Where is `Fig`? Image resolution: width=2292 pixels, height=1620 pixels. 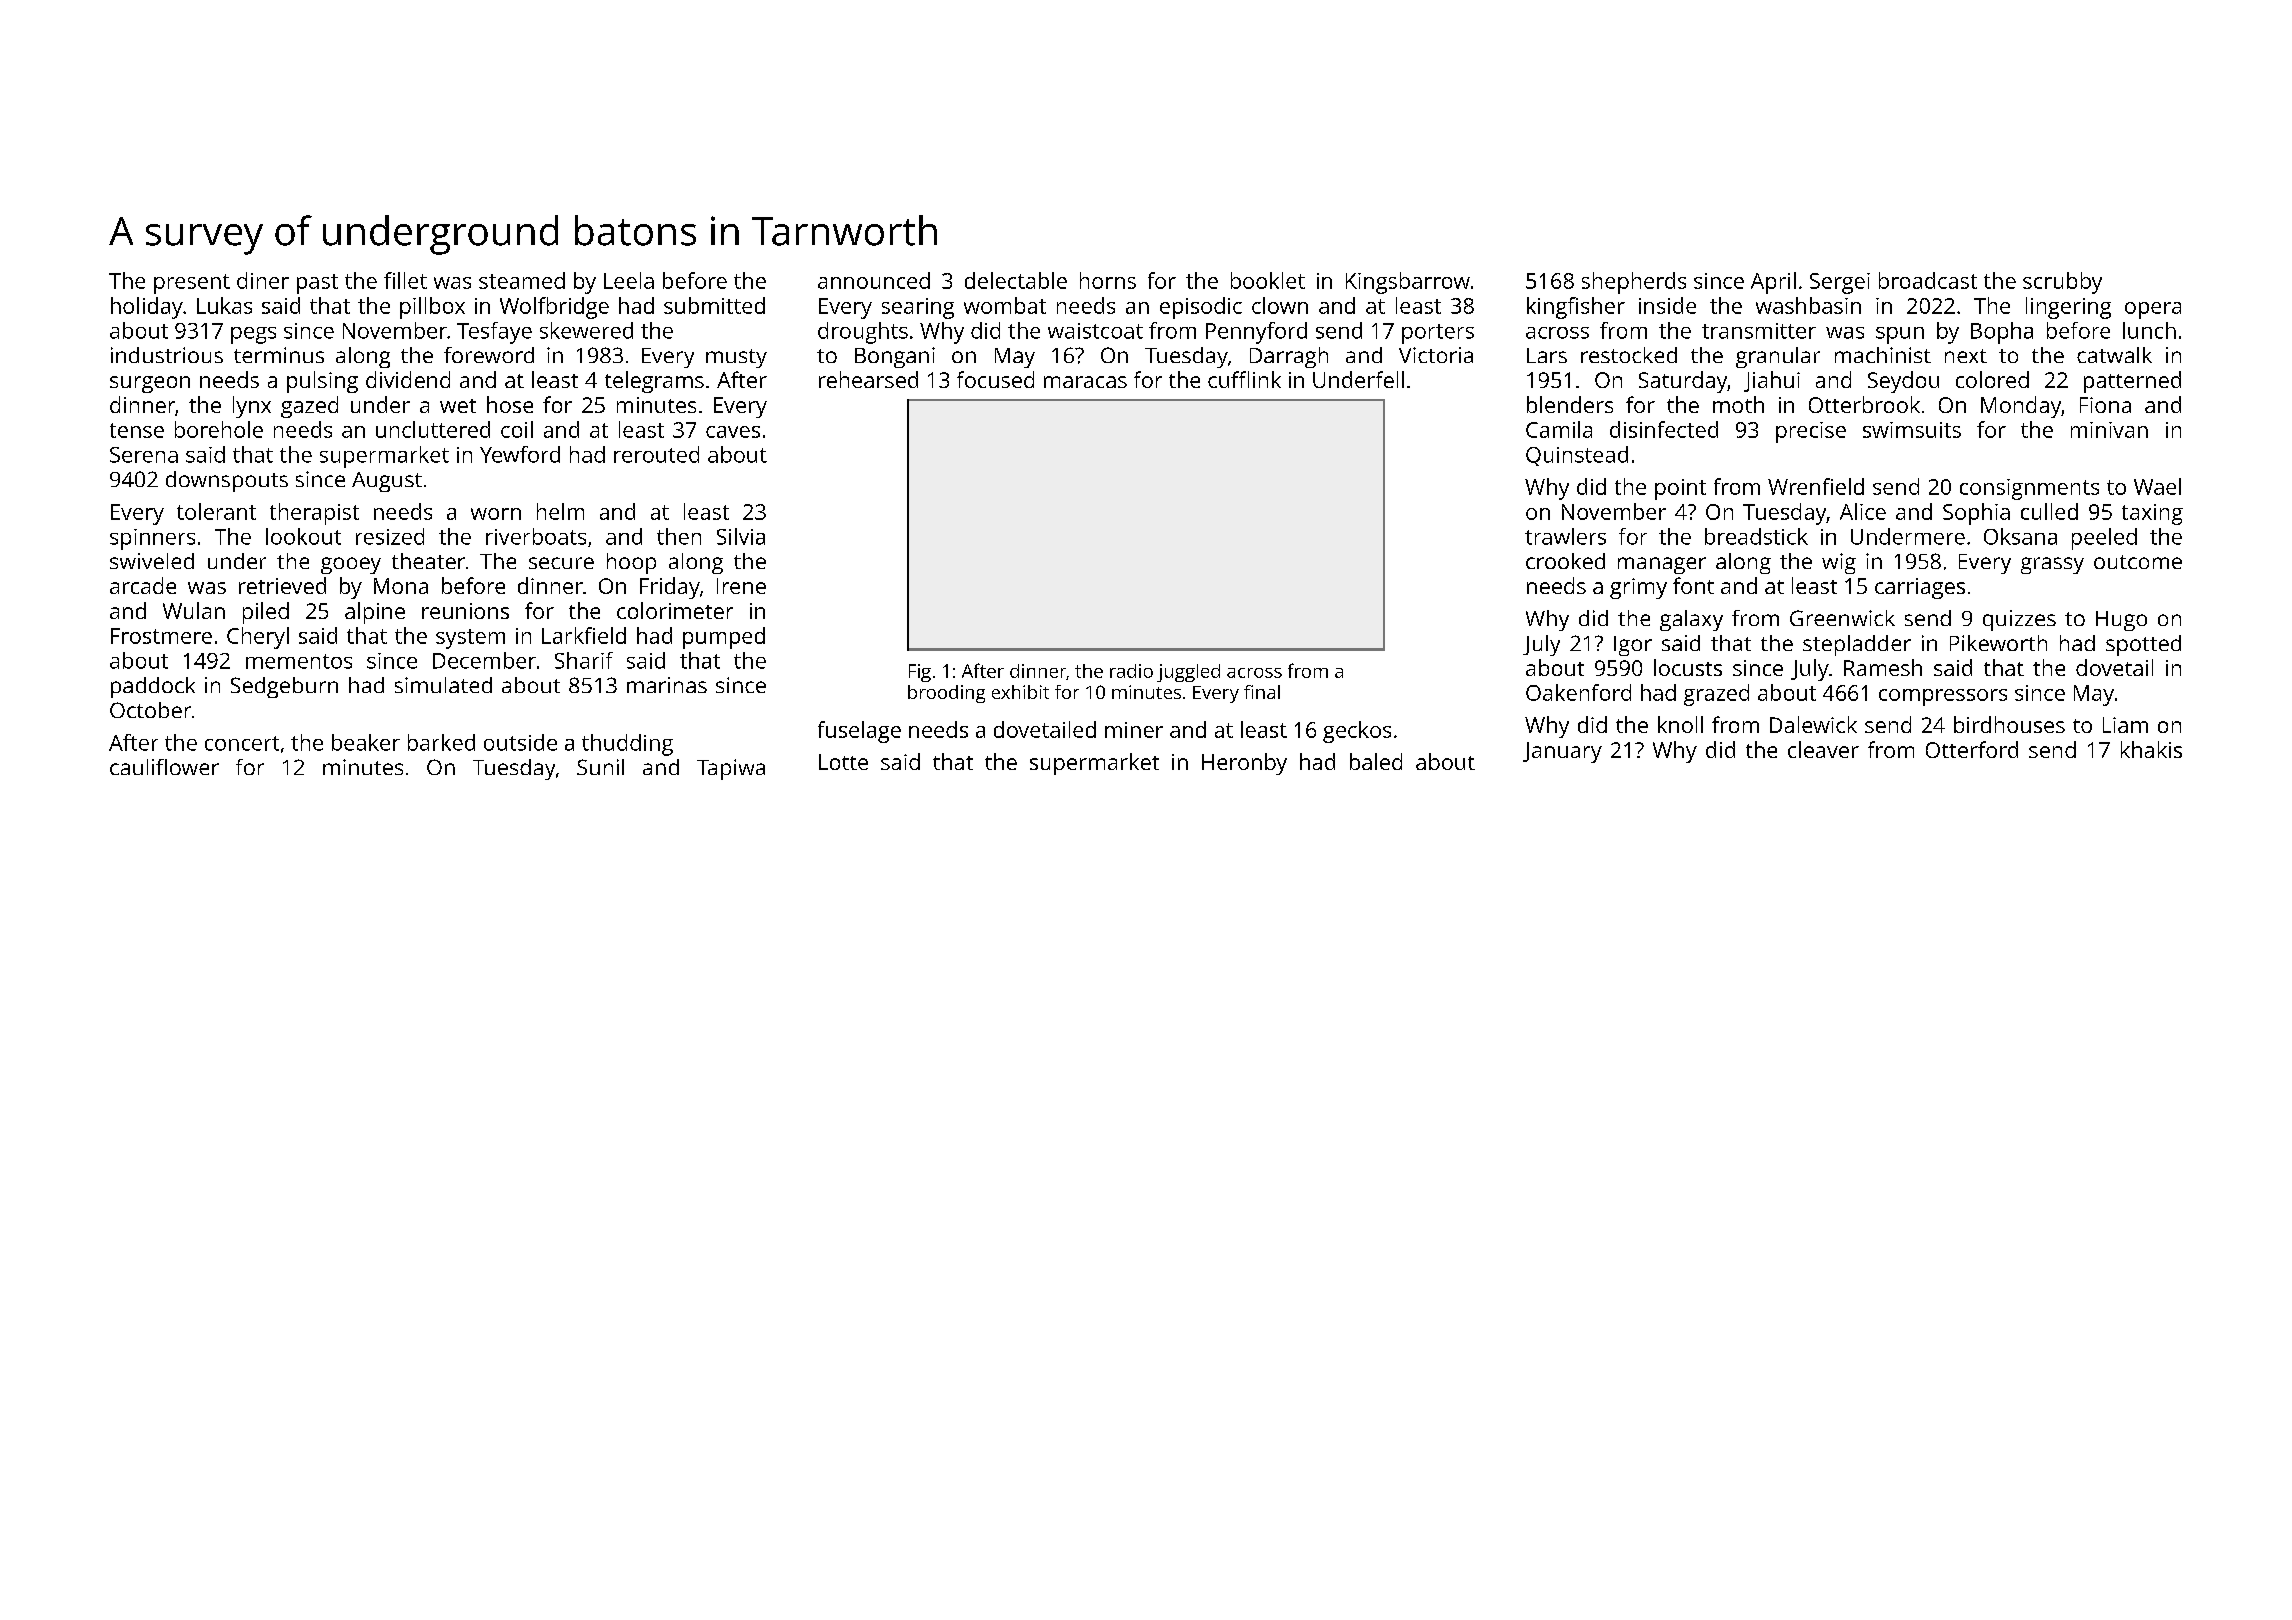 Fig is located at coordinates (920, 673).
